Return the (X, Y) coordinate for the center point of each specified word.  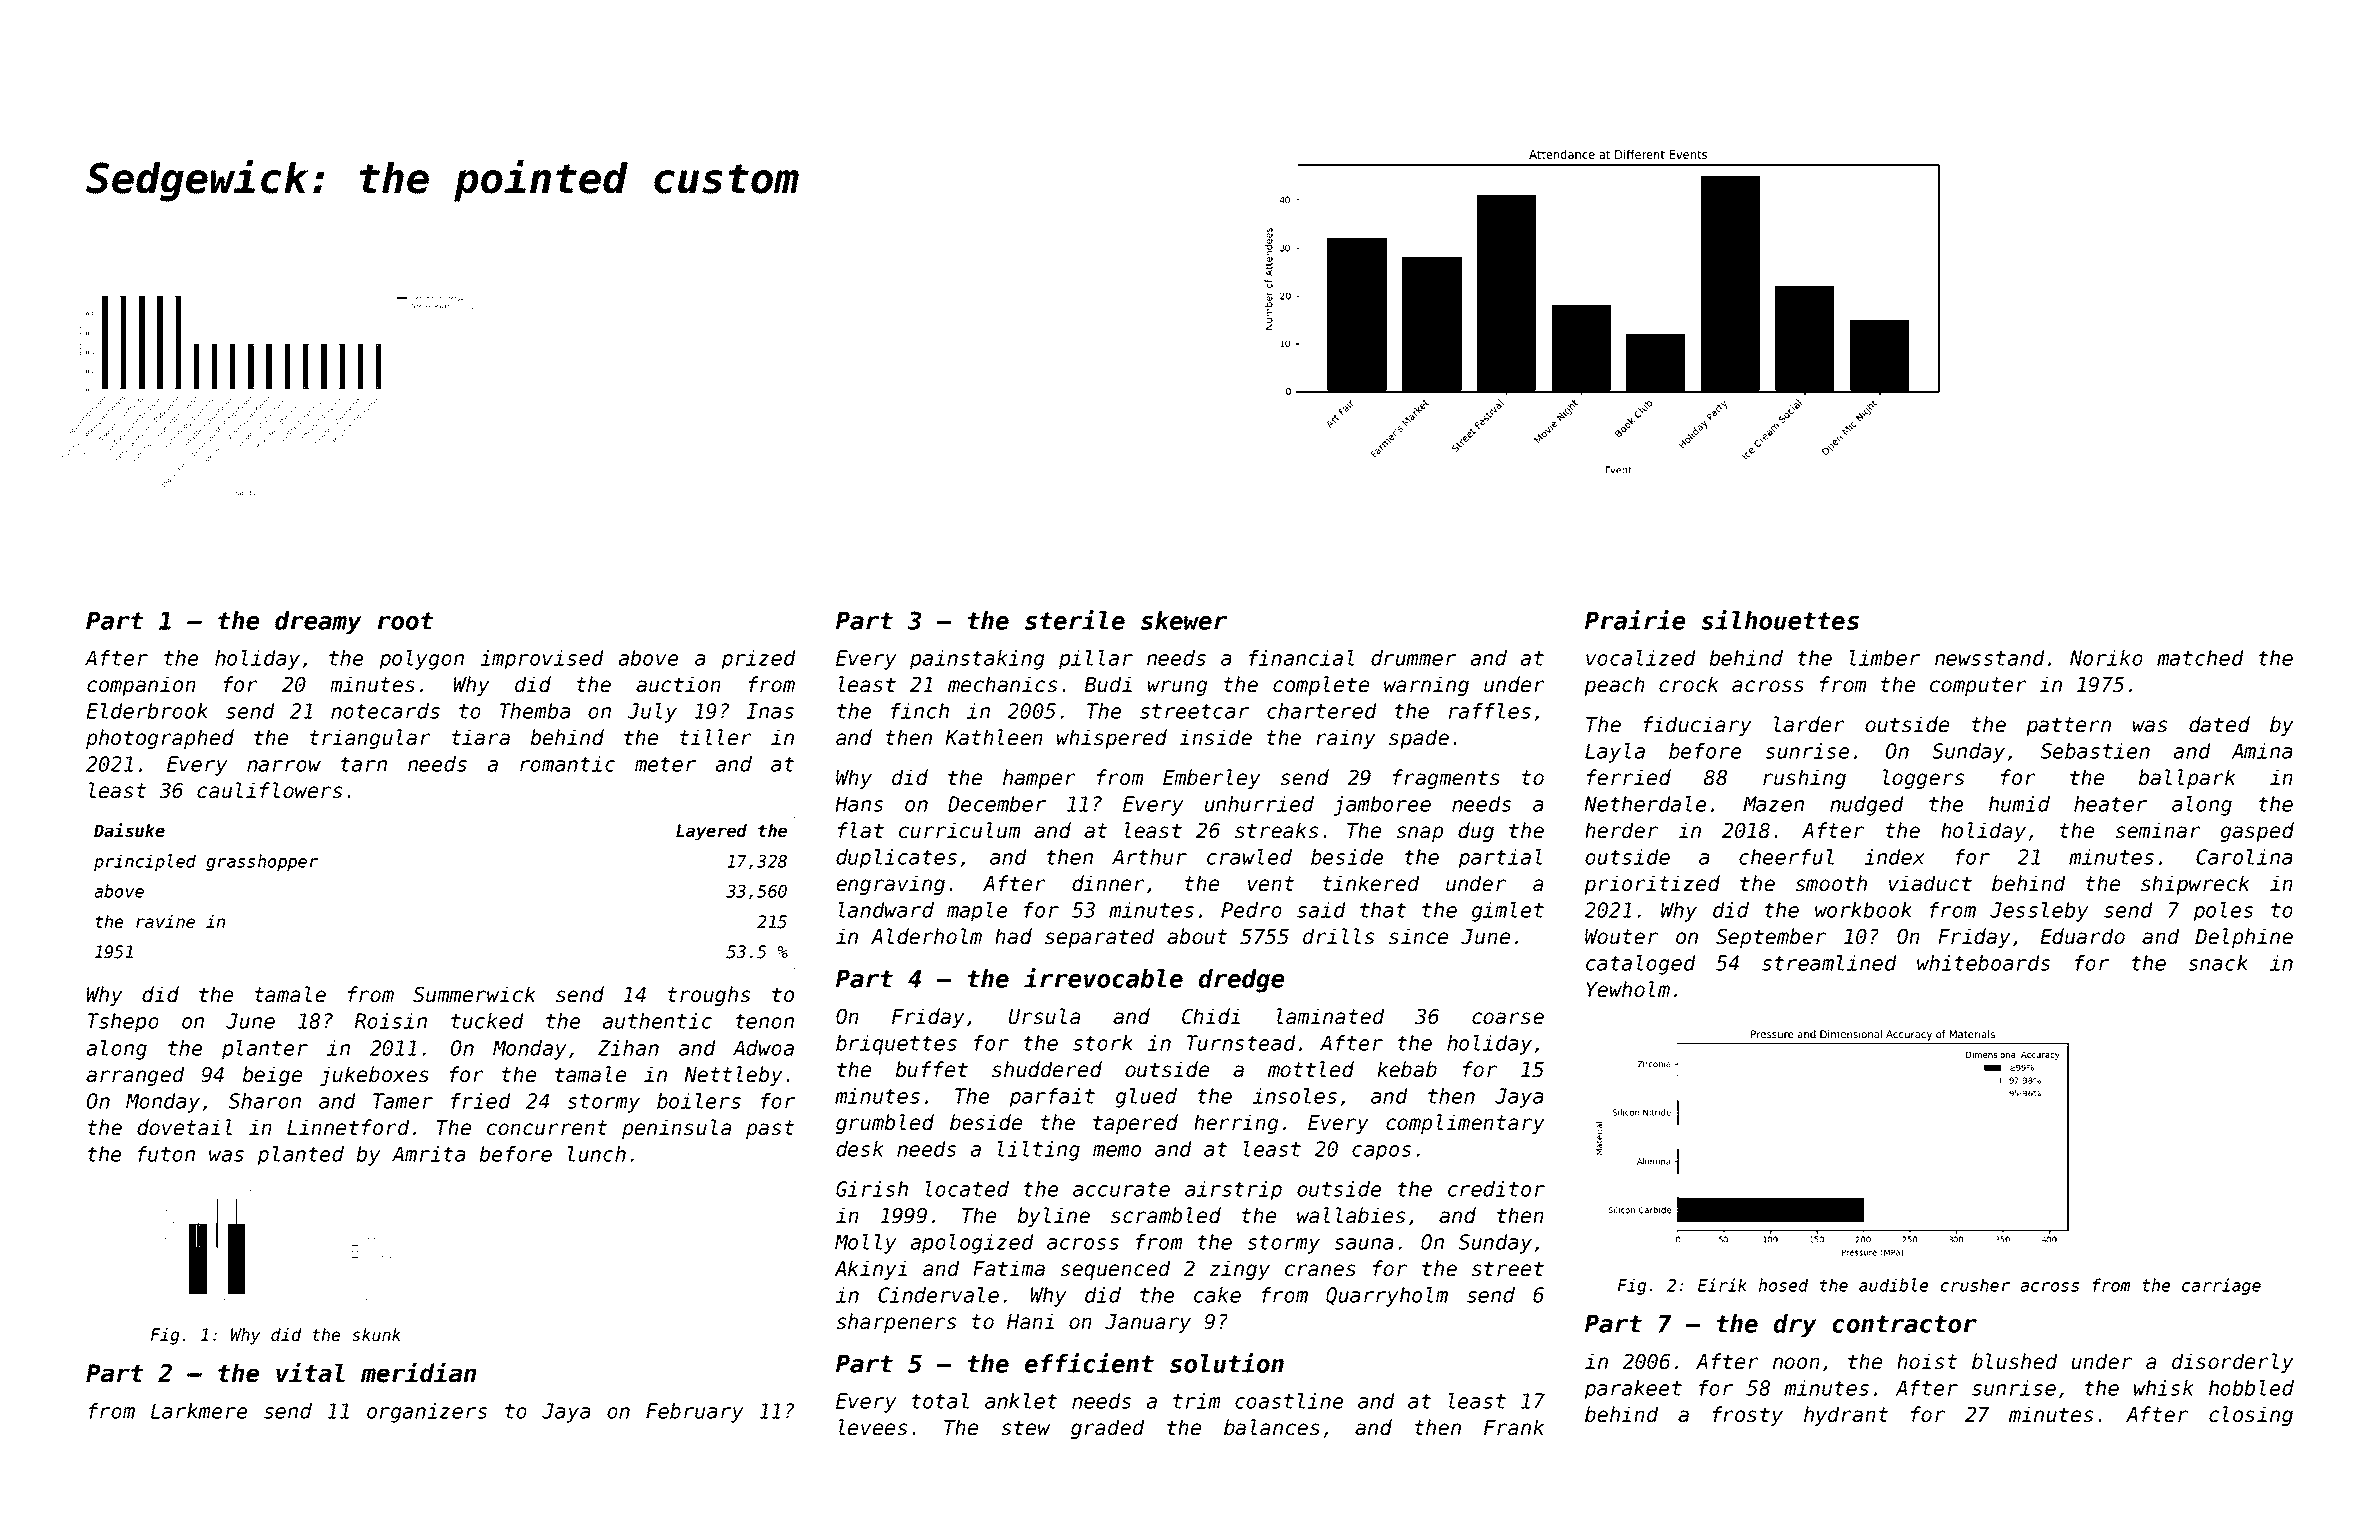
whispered (1112, 739)
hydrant (1846, 1416)
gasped (2257, 832)
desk (859, 1149)
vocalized (1641, 658)
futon (166, 1154)
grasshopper (262, 862)
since (1418, 936)
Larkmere (199, 1411)
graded (1108, 1429)
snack (2218, 963)
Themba (535, 711)
